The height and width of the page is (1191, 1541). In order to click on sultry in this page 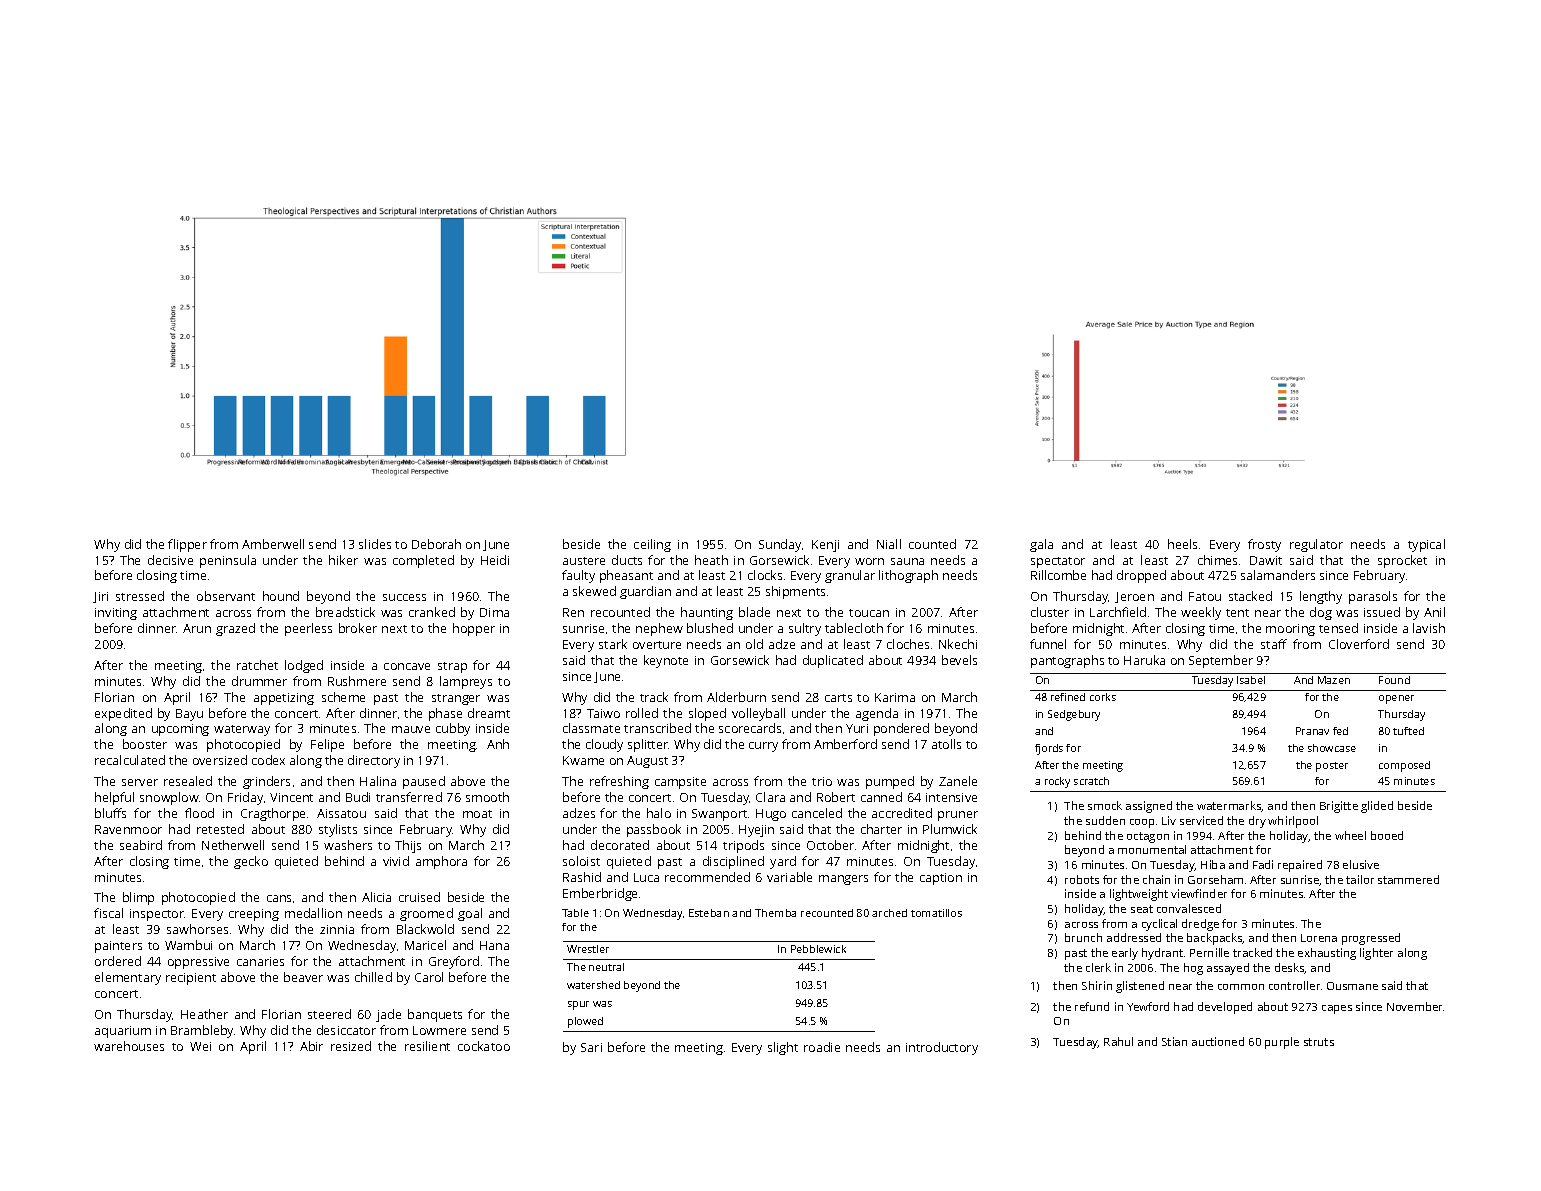, I will do `click(805, 629)`.
